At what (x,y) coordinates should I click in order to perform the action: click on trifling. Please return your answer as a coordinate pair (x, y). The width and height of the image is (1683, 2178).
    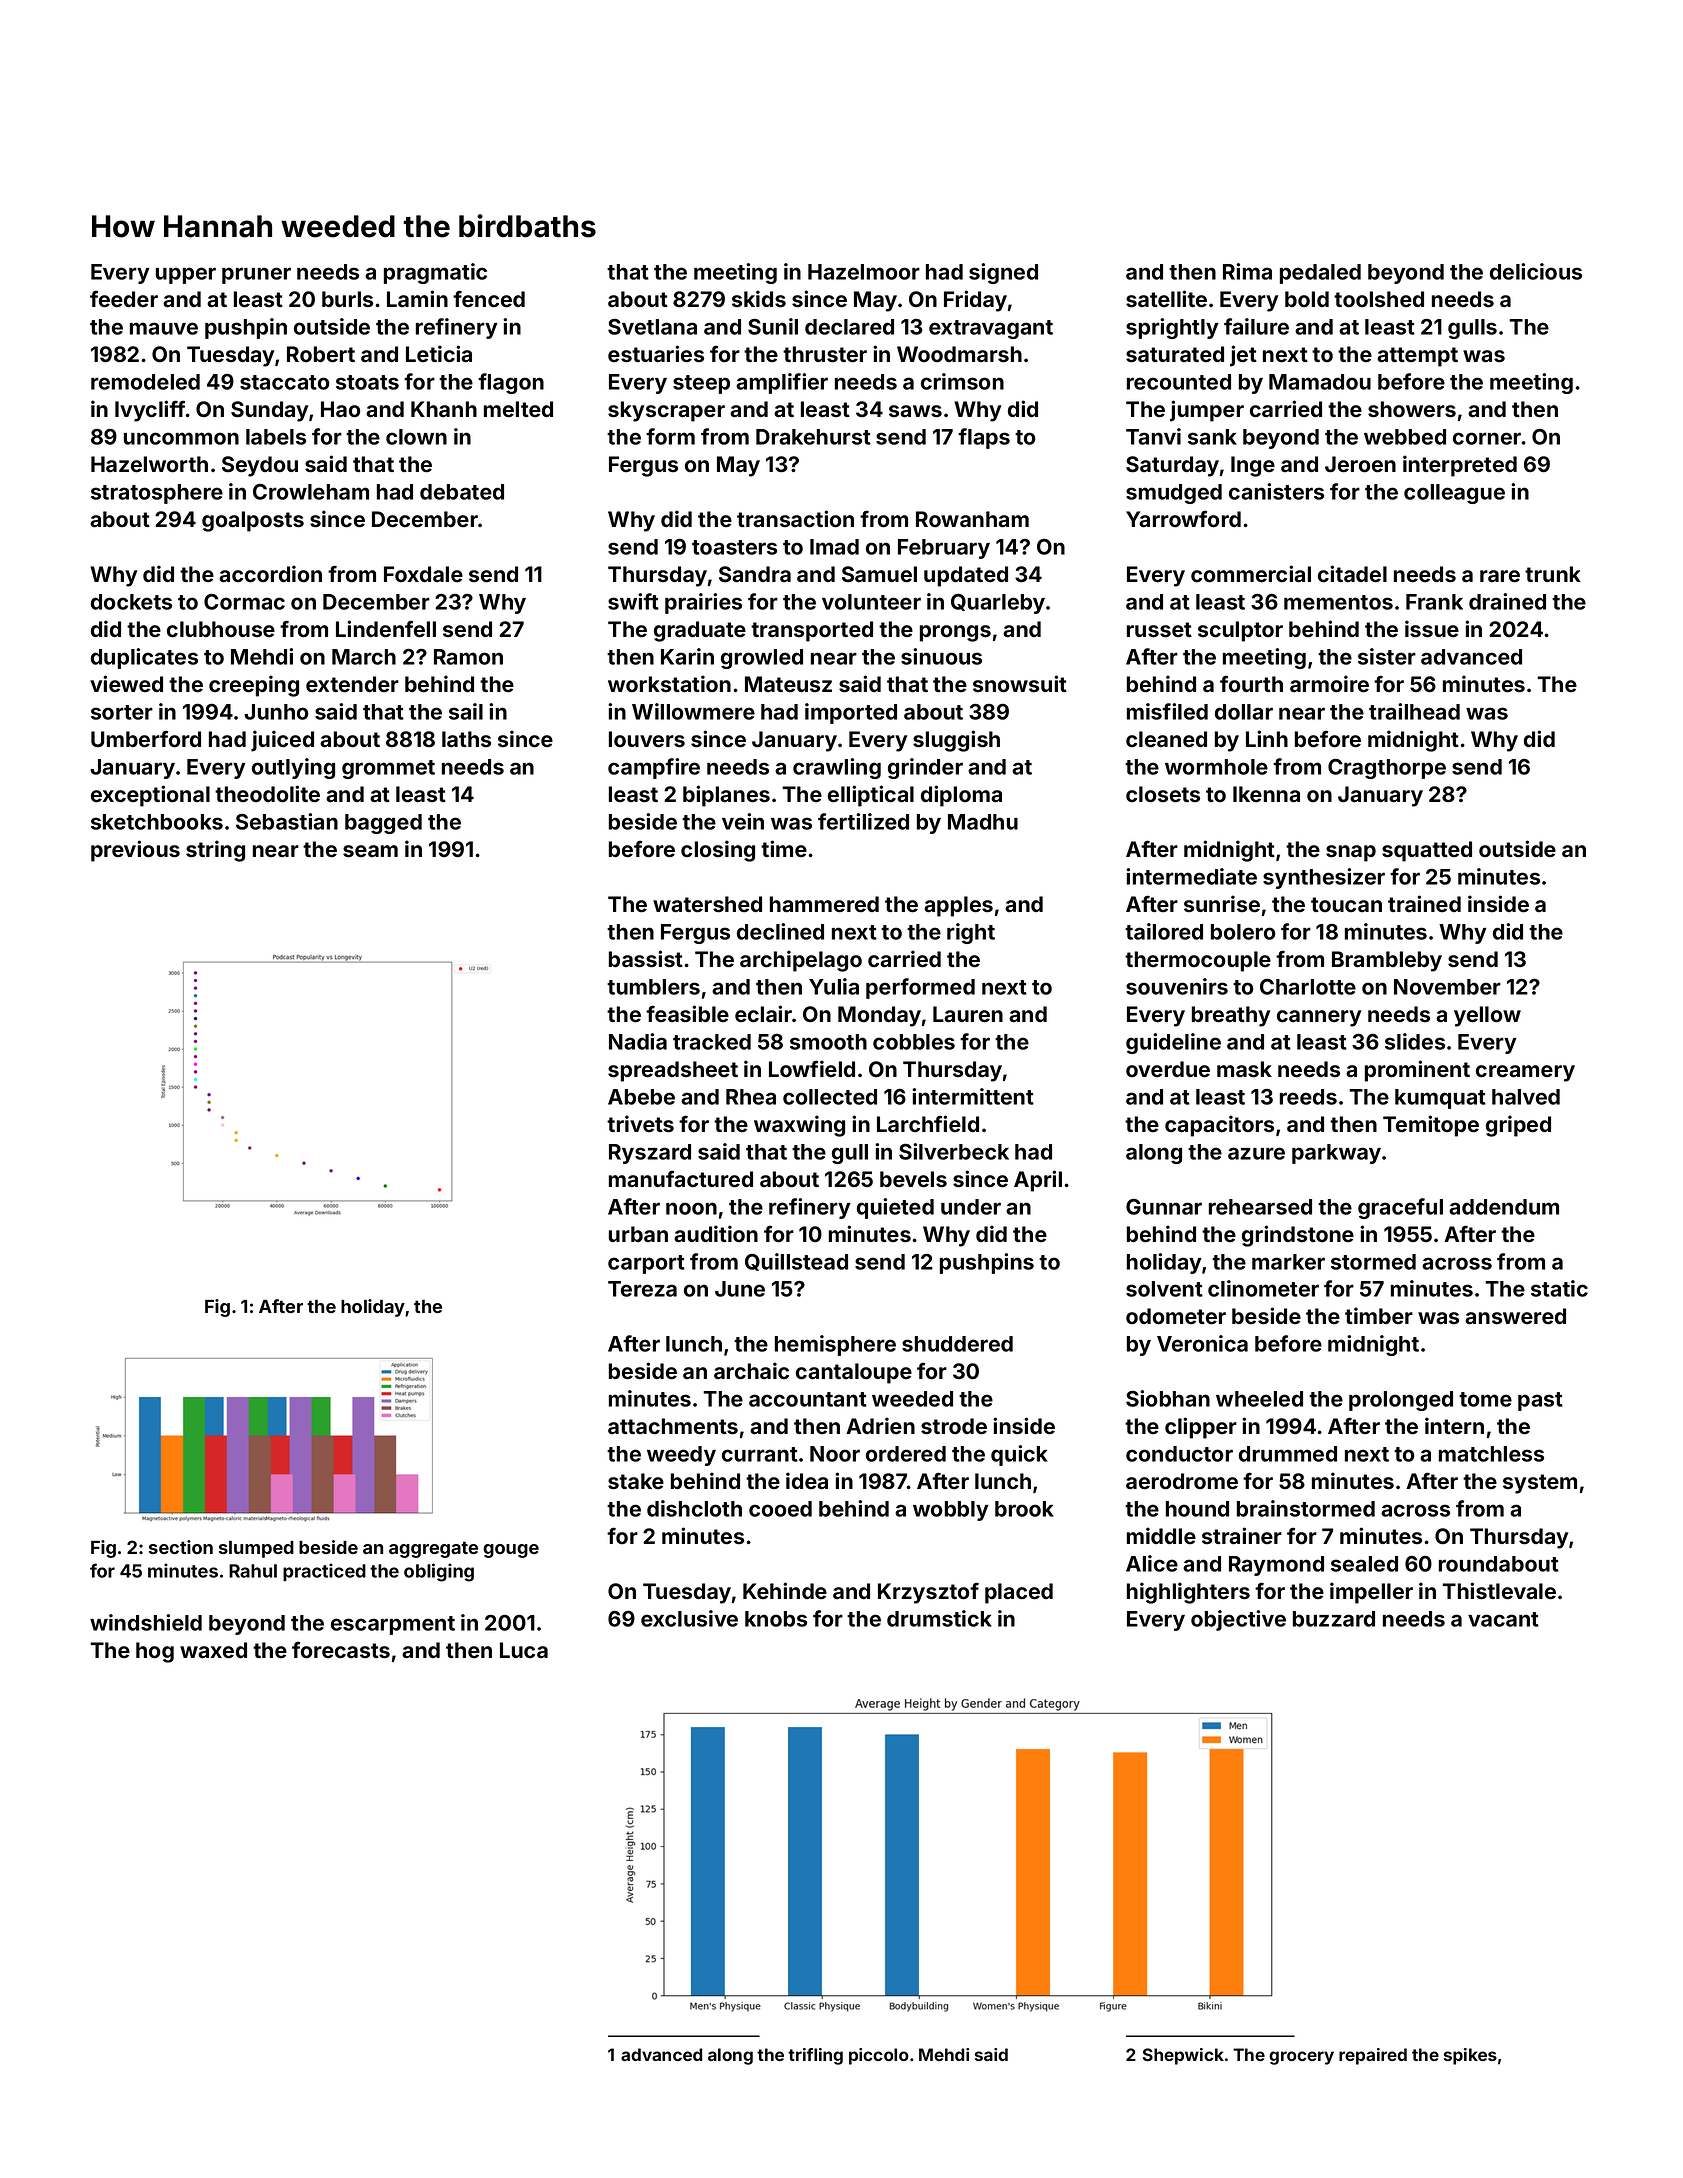
    Looking at the image, I should click on (815, 2056).
